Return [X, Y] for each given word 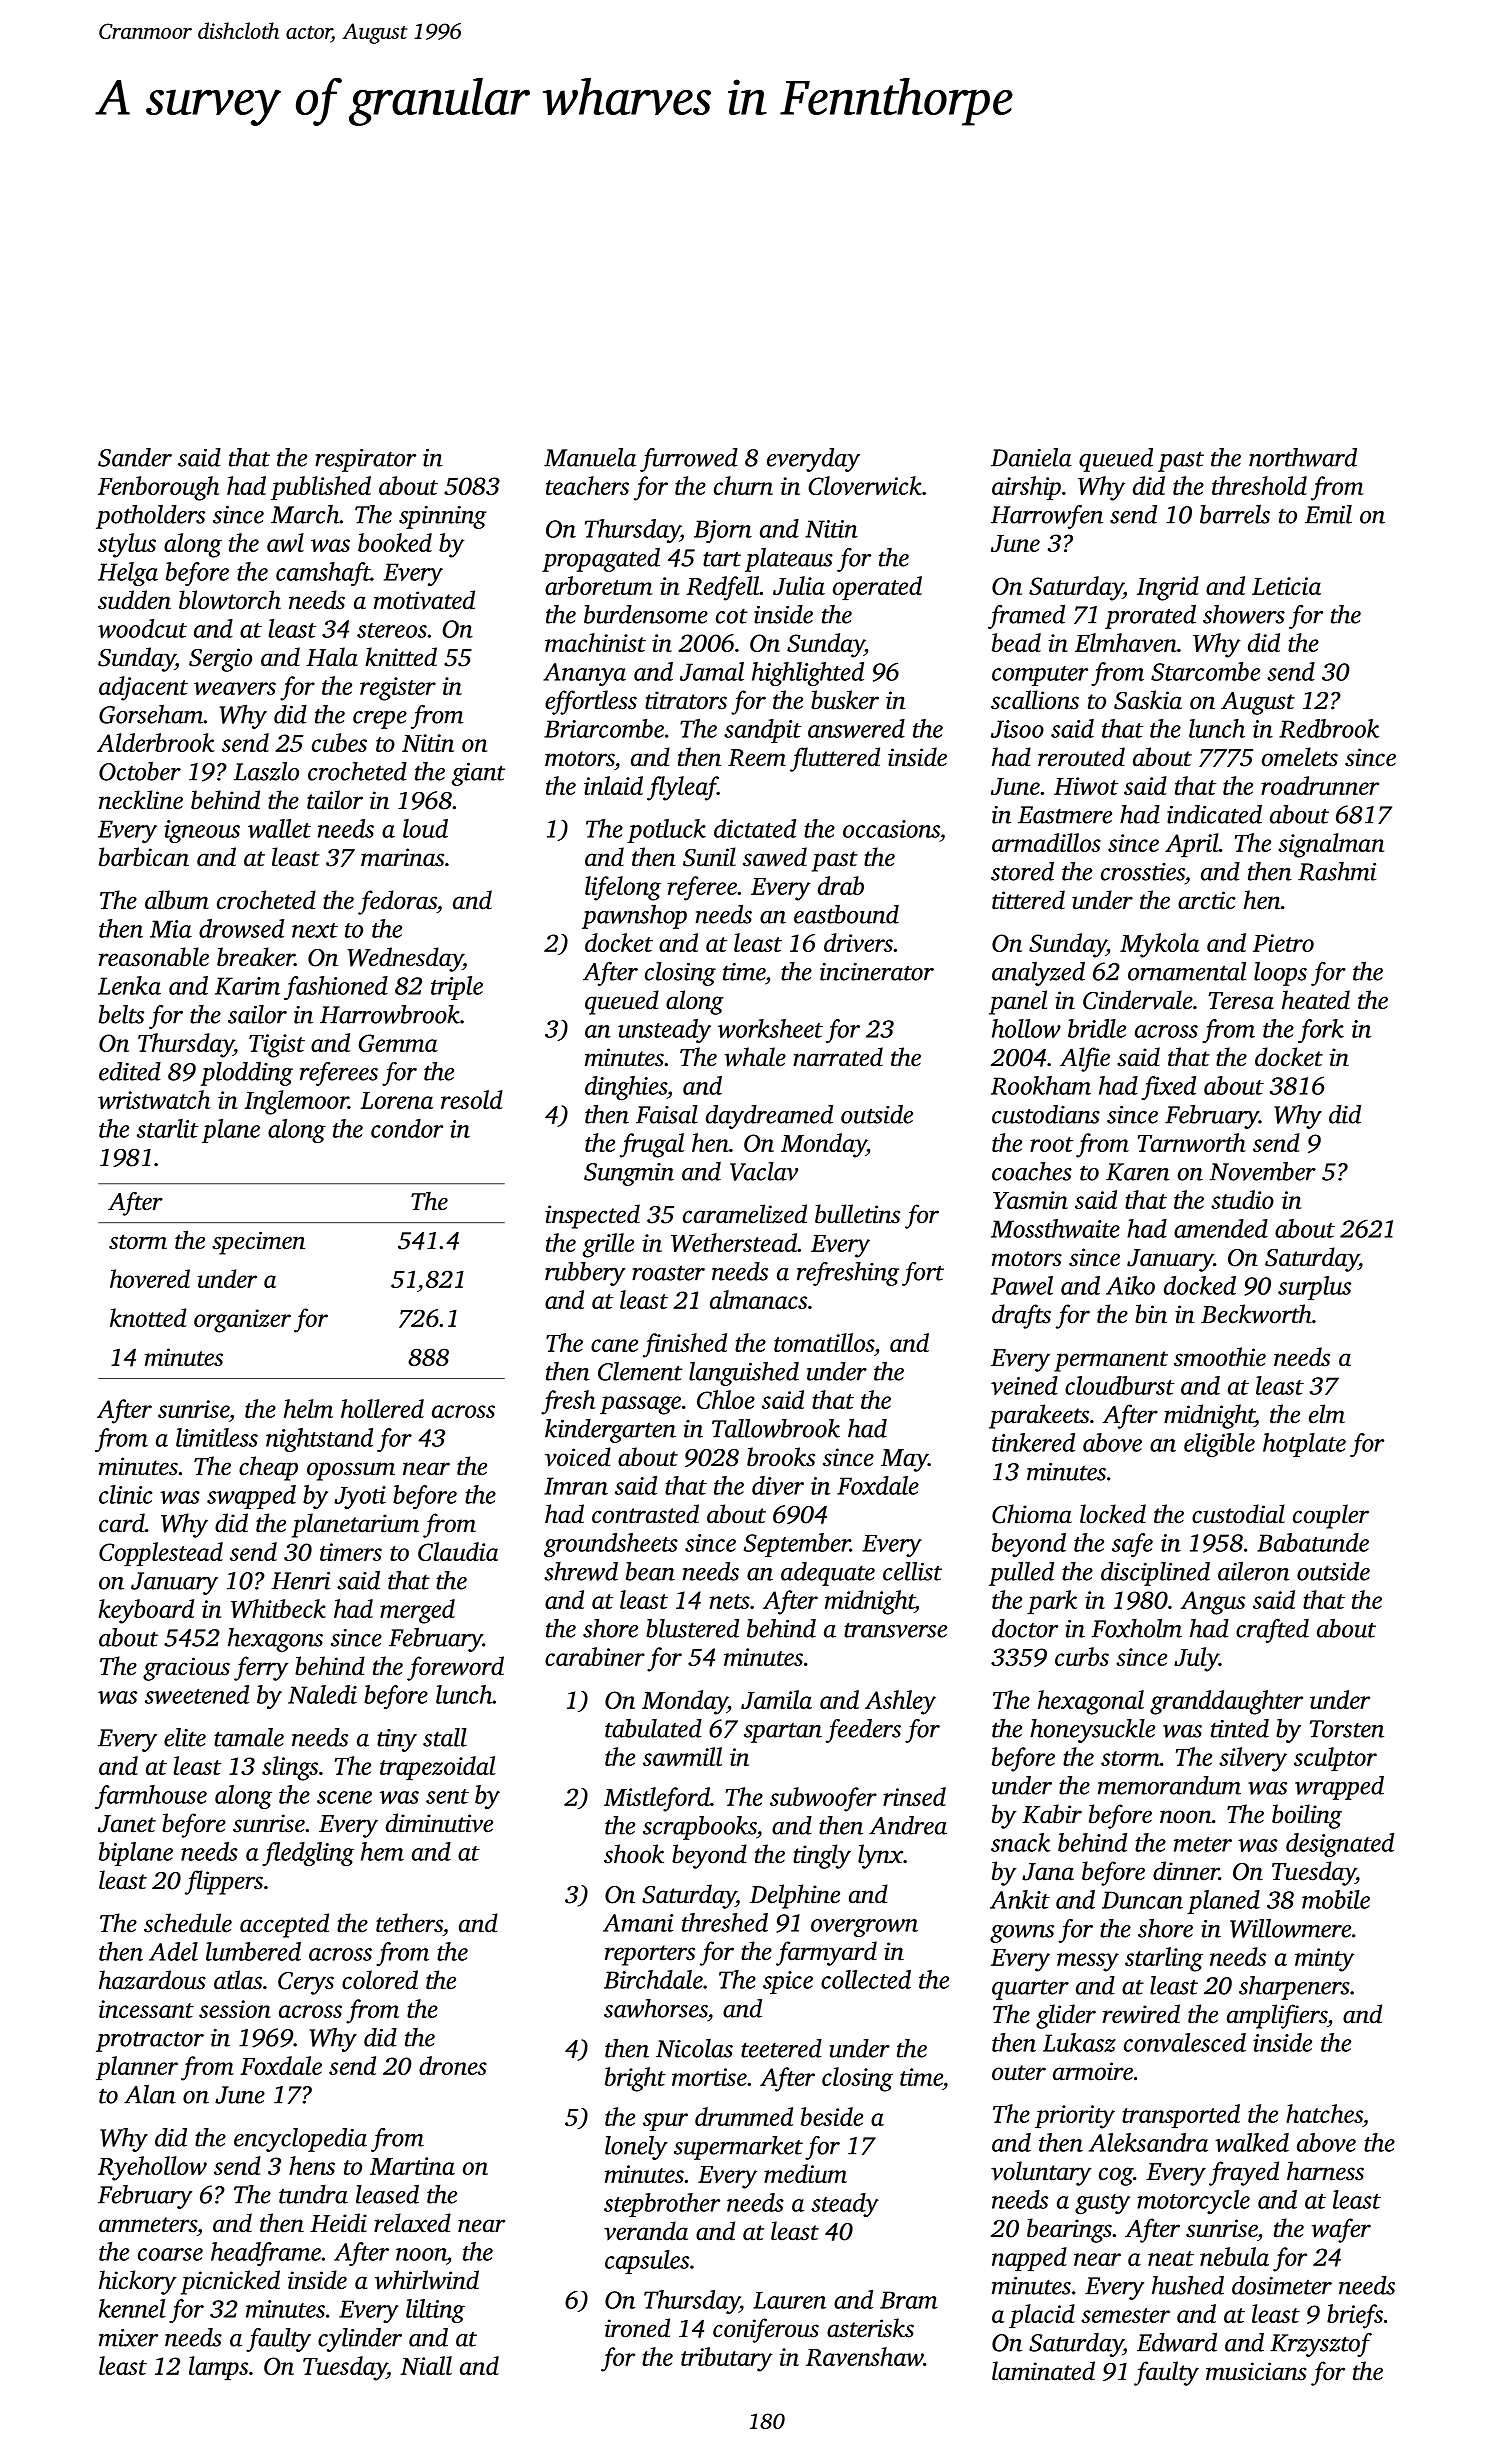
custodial [1238, 1514]
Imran [576, 1486]
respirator [365, 460]
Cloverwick [865, 485]
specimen [258, 1243]
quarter [1030, 1989]
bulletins [857, 1214]
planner [137, 2068]
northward [1303, 457]
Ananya [584, 674]
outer [1019, 2073]
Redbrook [1329, 728]
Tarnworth [1192, 1142]
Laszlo [266, 771]
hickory [138, 2282]
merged [417, 1611]
